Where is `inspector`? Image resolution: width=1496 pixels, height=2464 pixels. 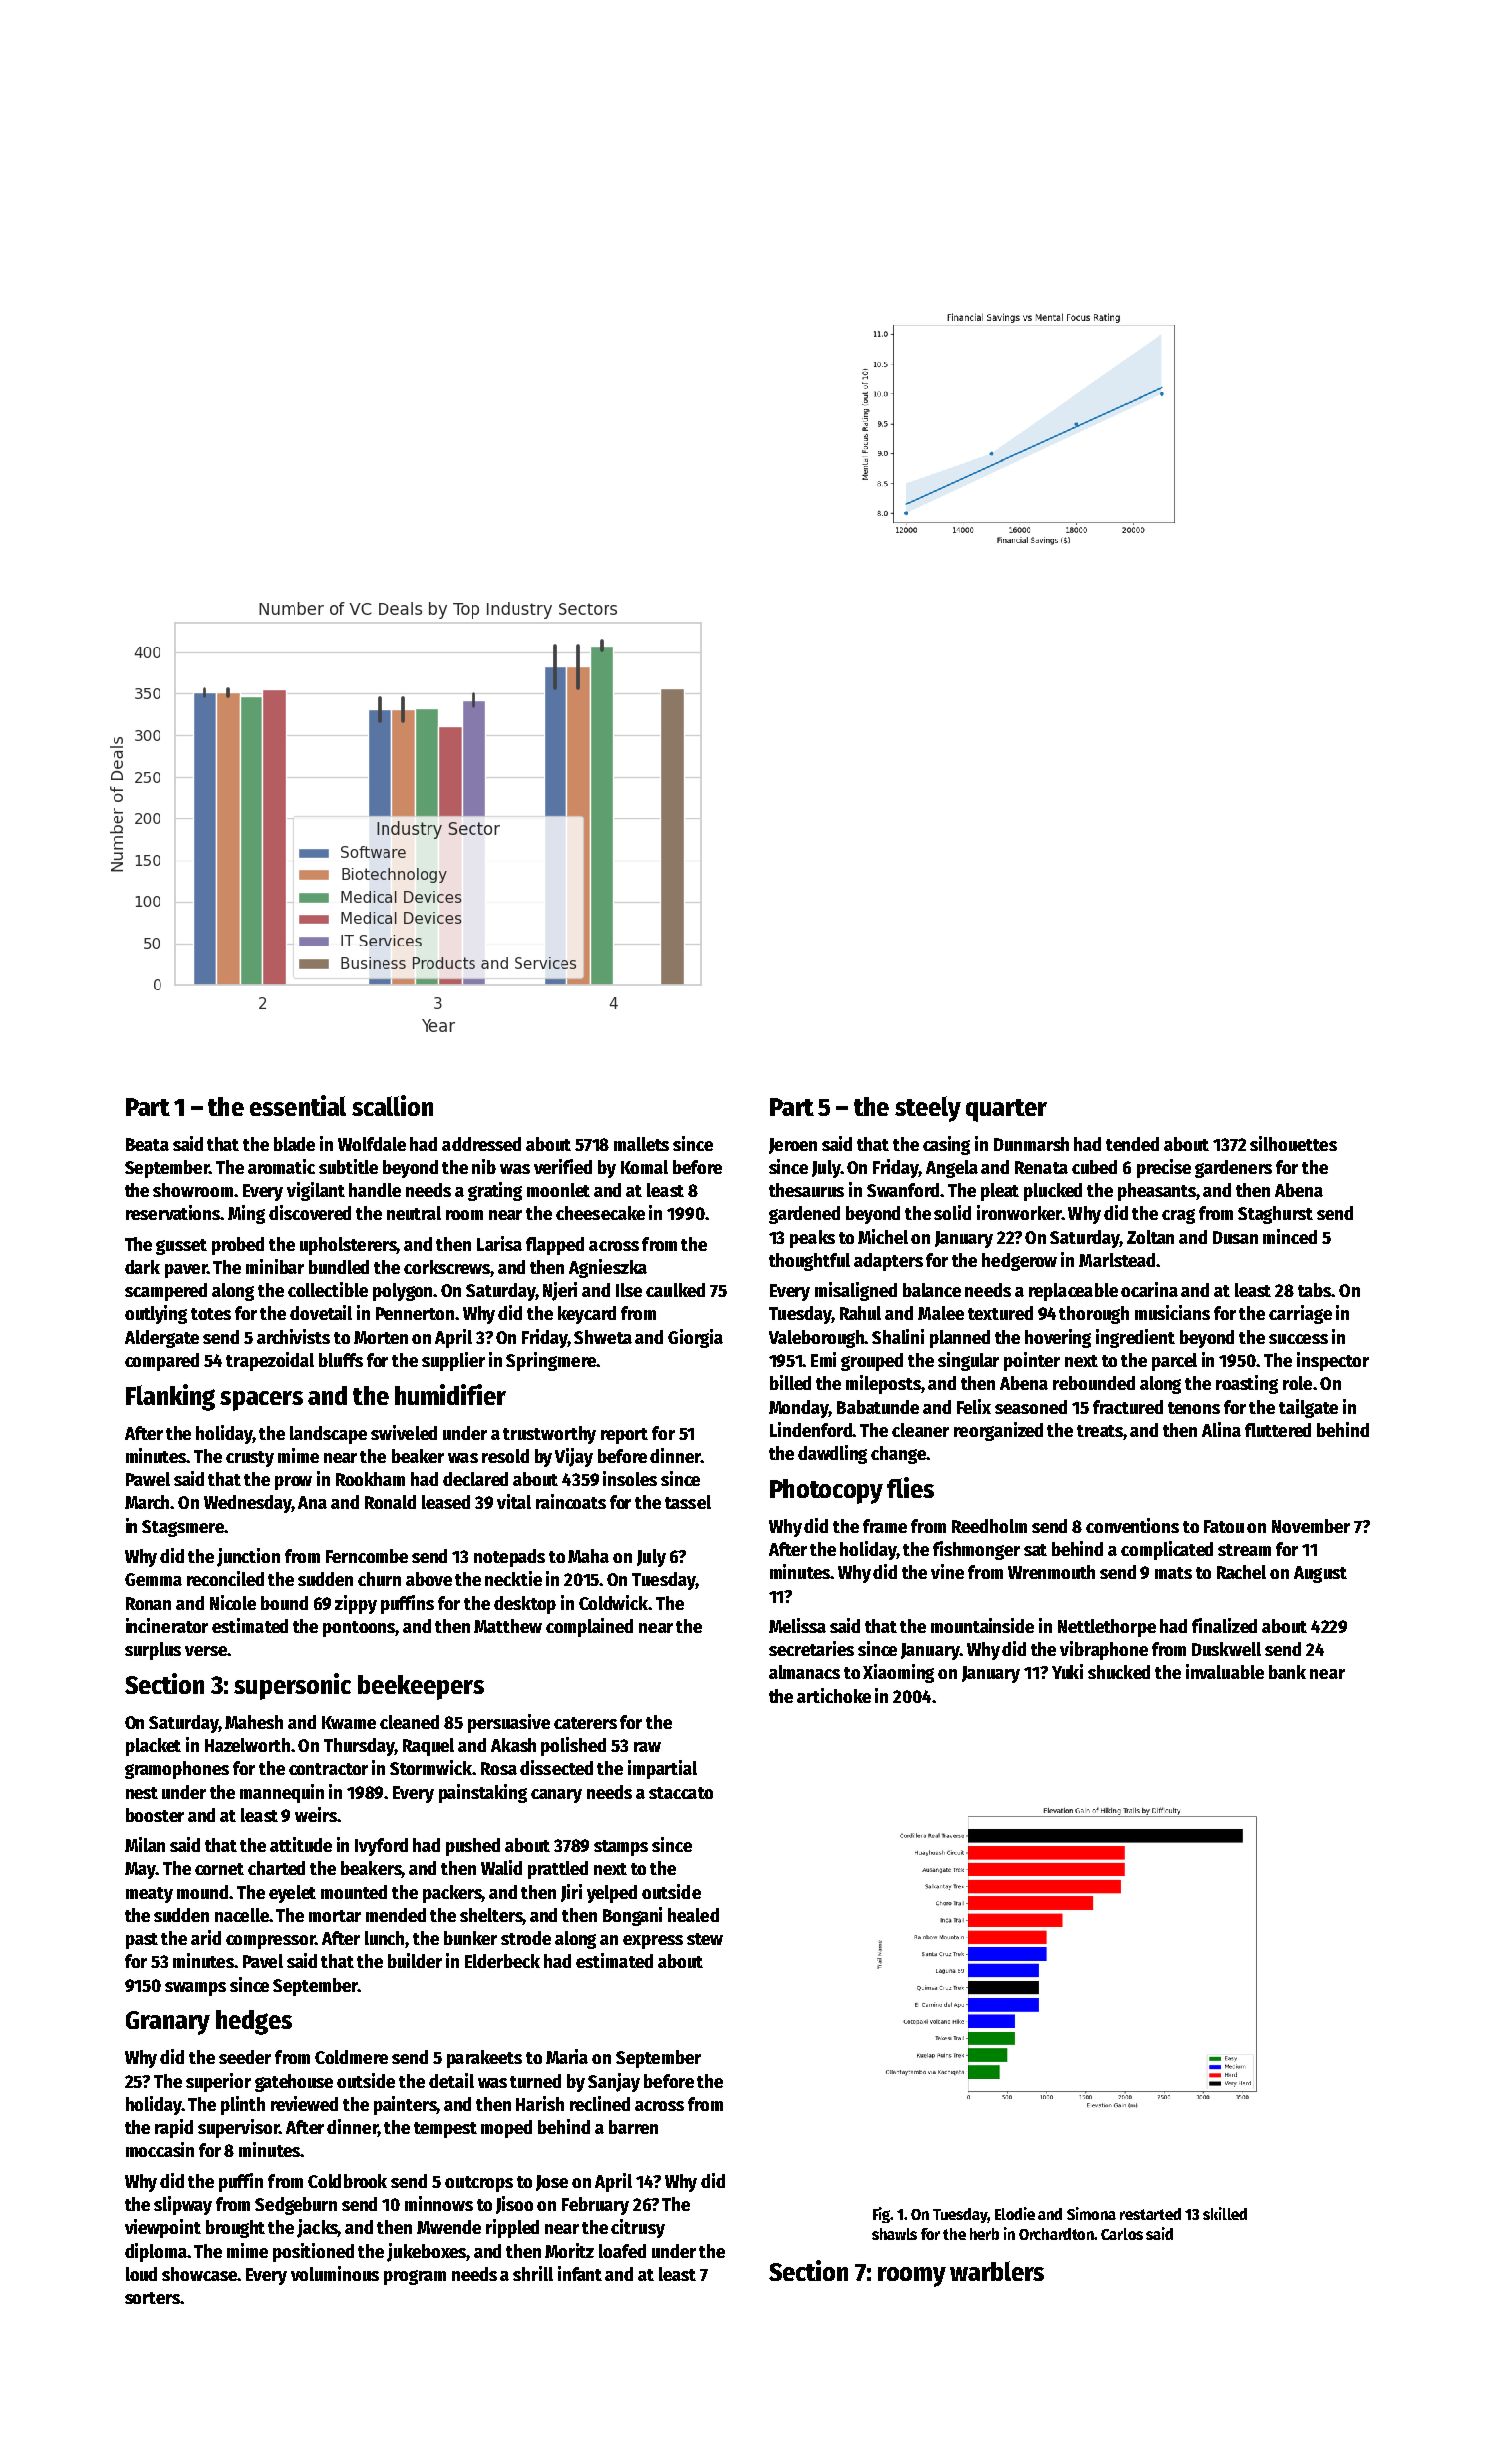 inspector is located at coordinates (1333, 1361).
